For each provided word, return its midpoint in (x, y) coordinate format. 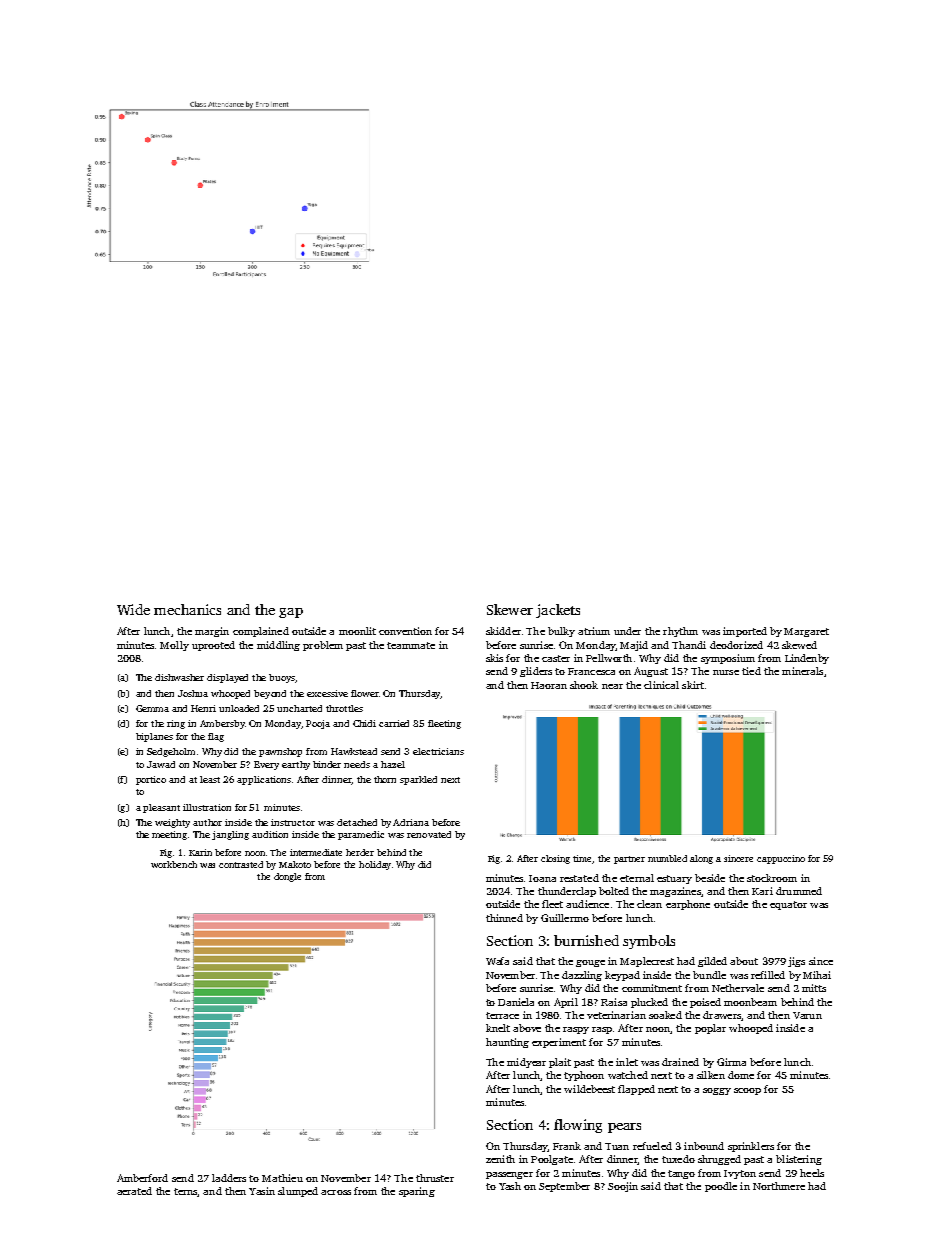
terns (186, 1192)
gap (291, 613)
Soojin (623, 1187)
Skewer (510, 609)
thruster (435, 1178)
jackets (558, 611)
